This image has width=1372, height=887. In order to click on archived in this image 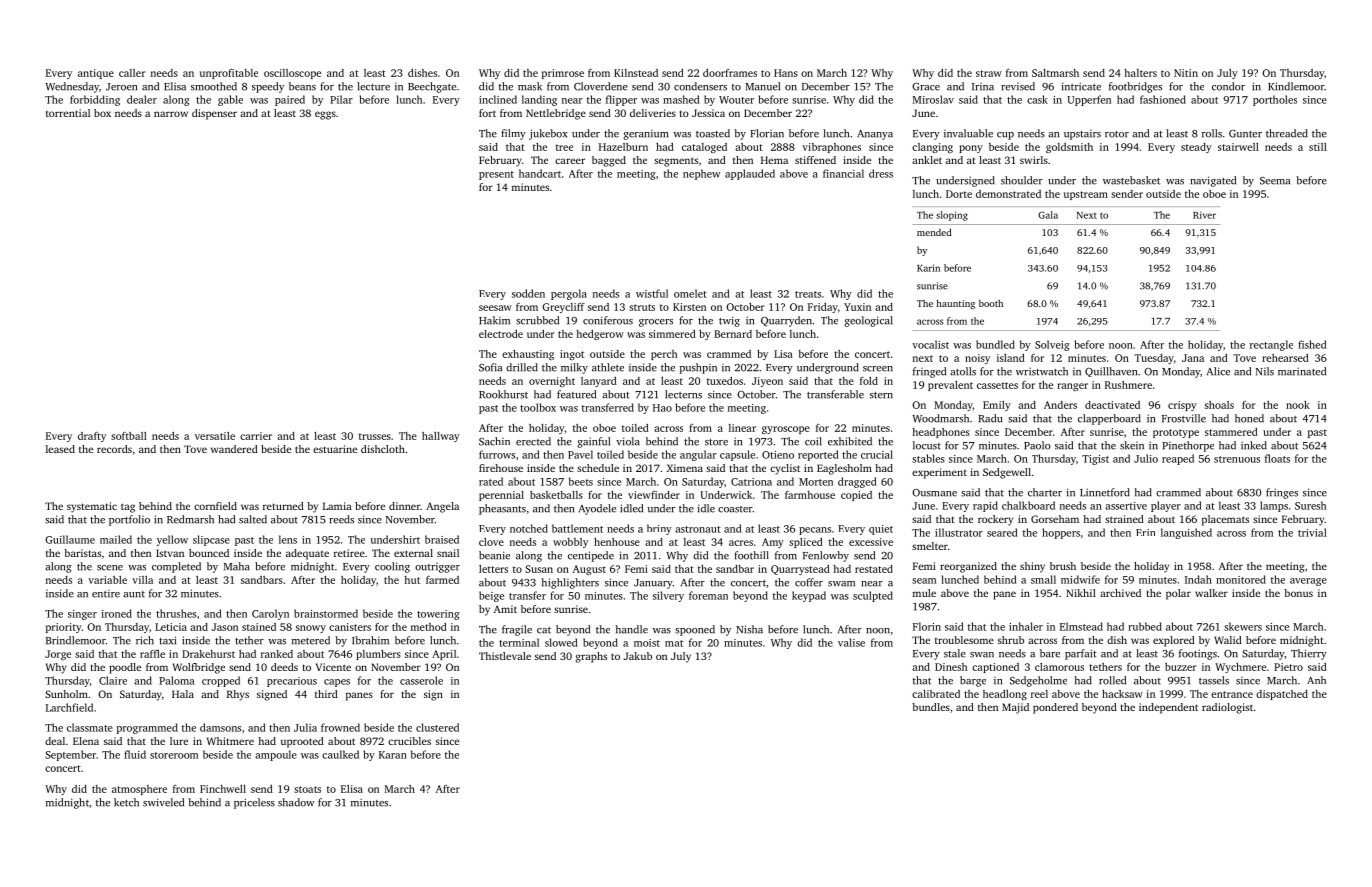, I will do `click(1120, 593)`.
